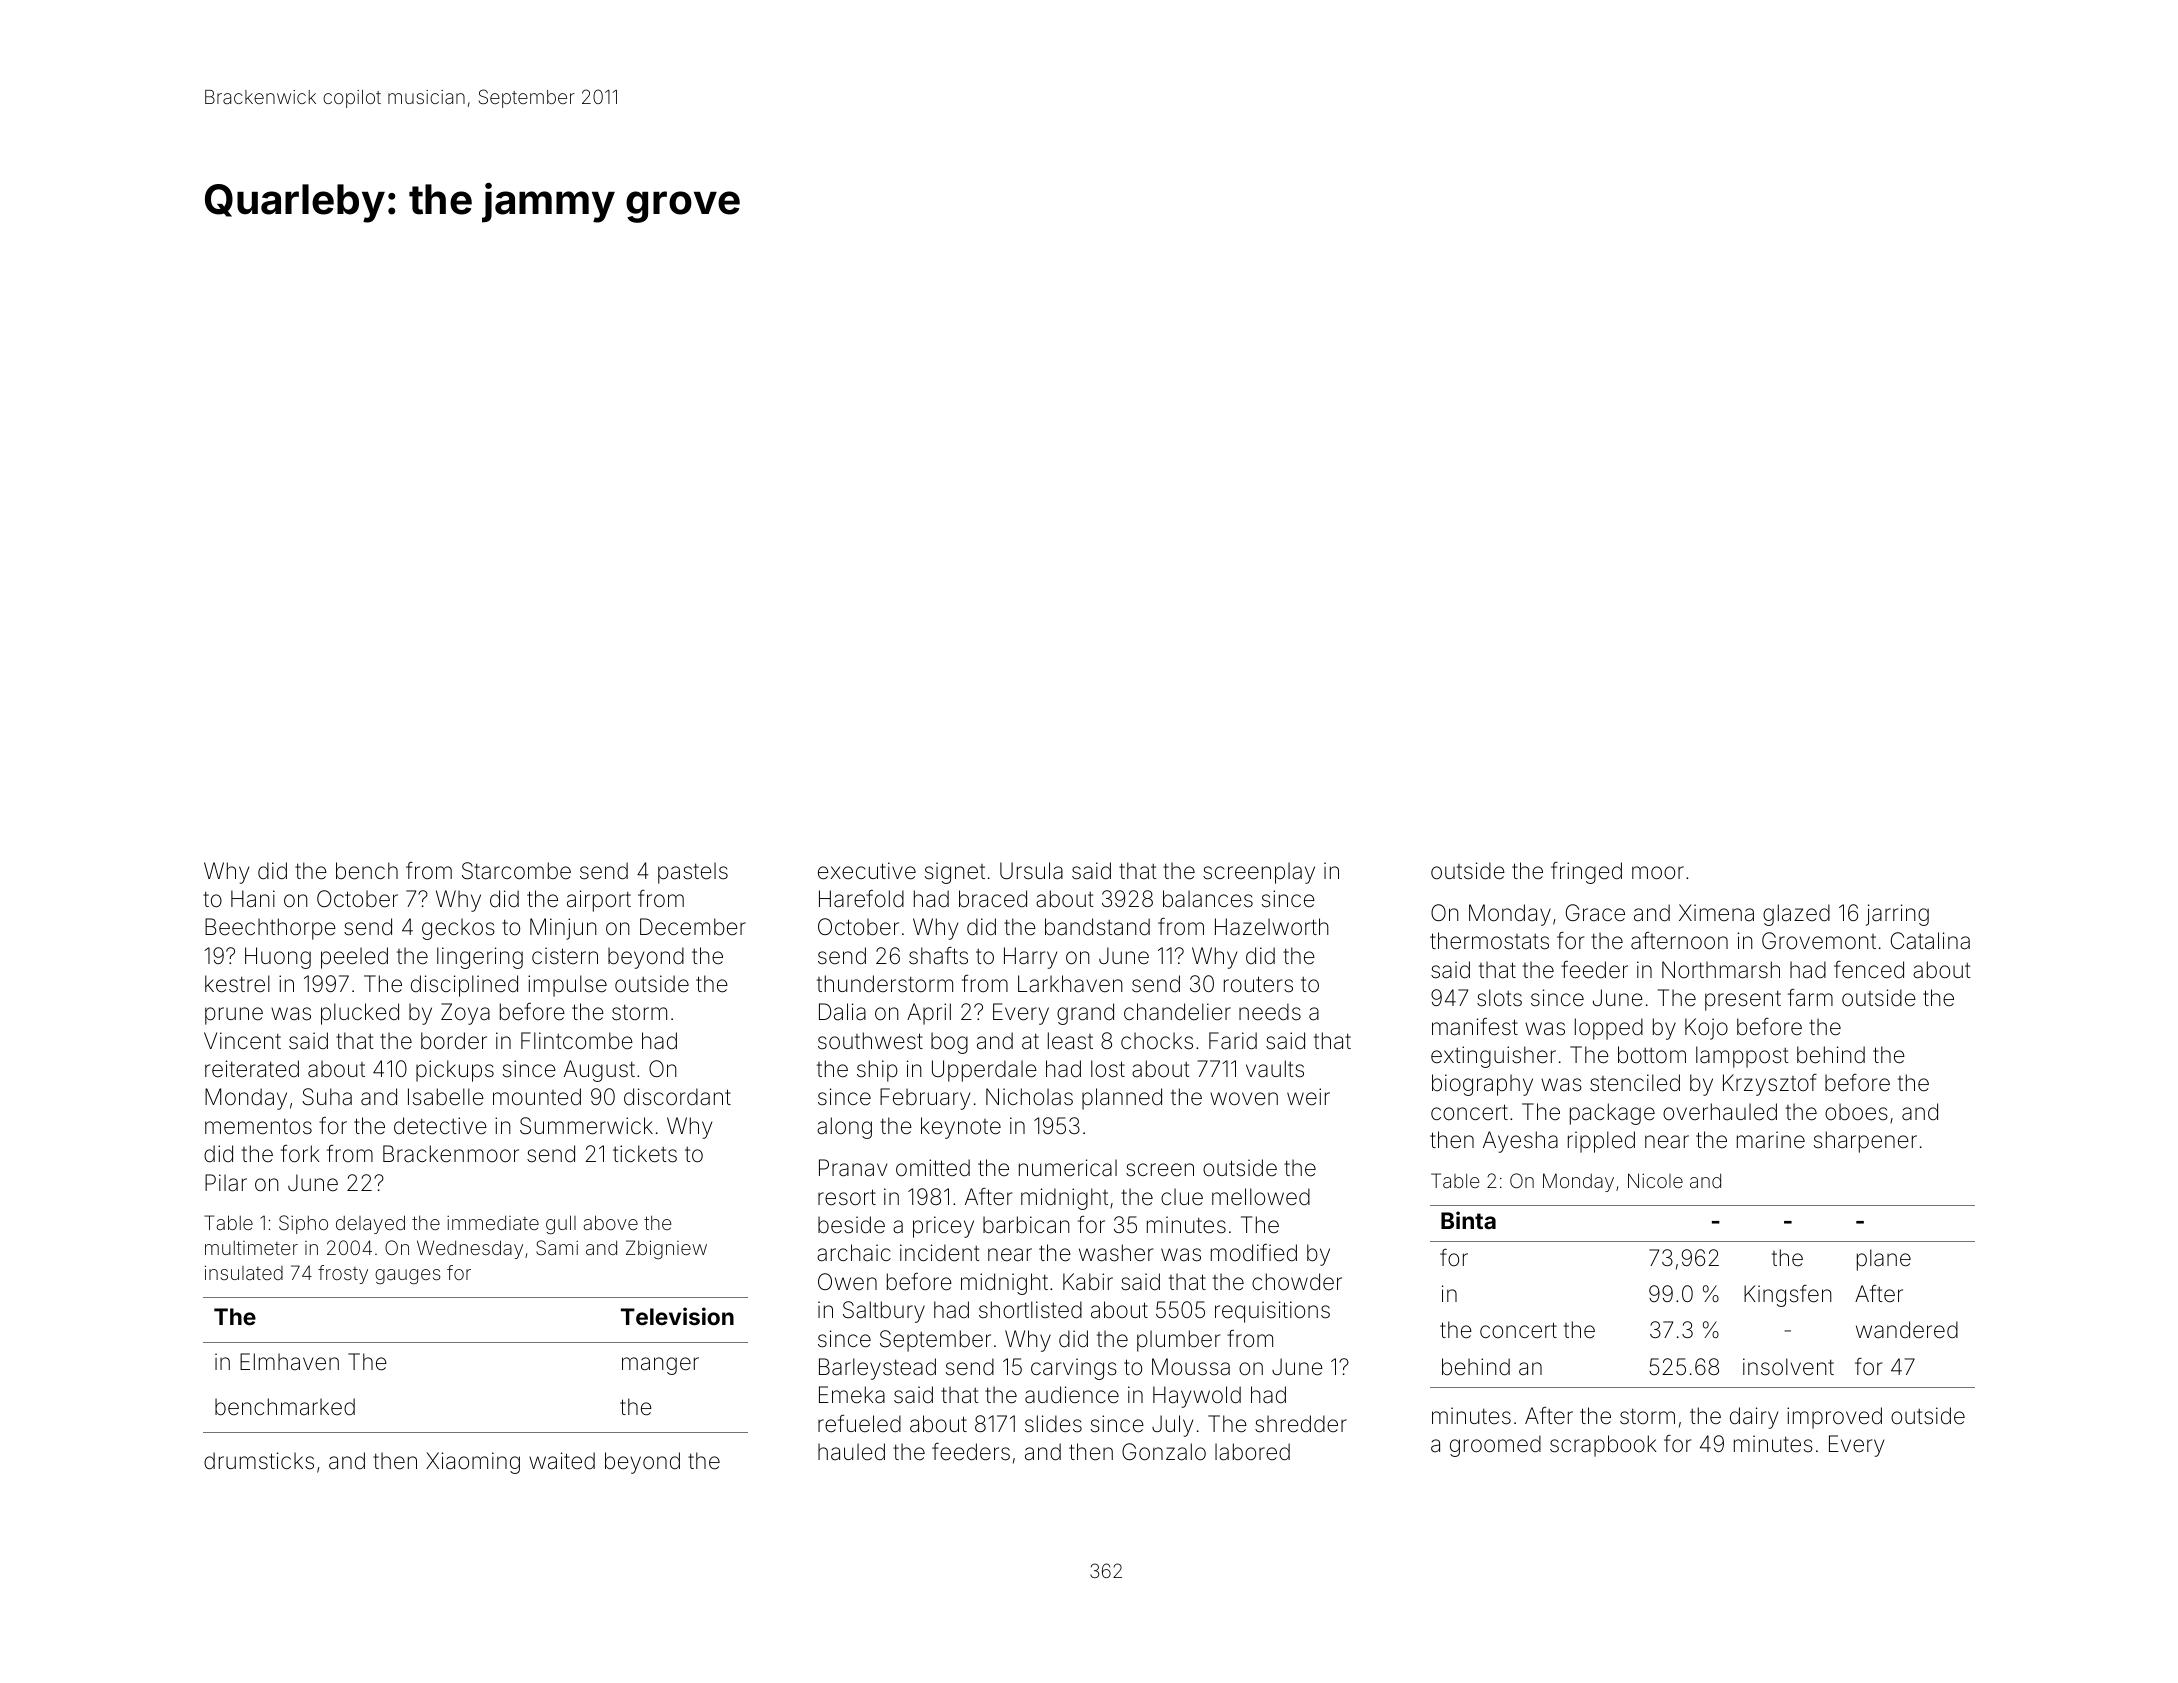 This image has width=2178, height=1683. Describe the element at coordinates (1164, 1452) in the image. I see `Gonzalo` at that location.
